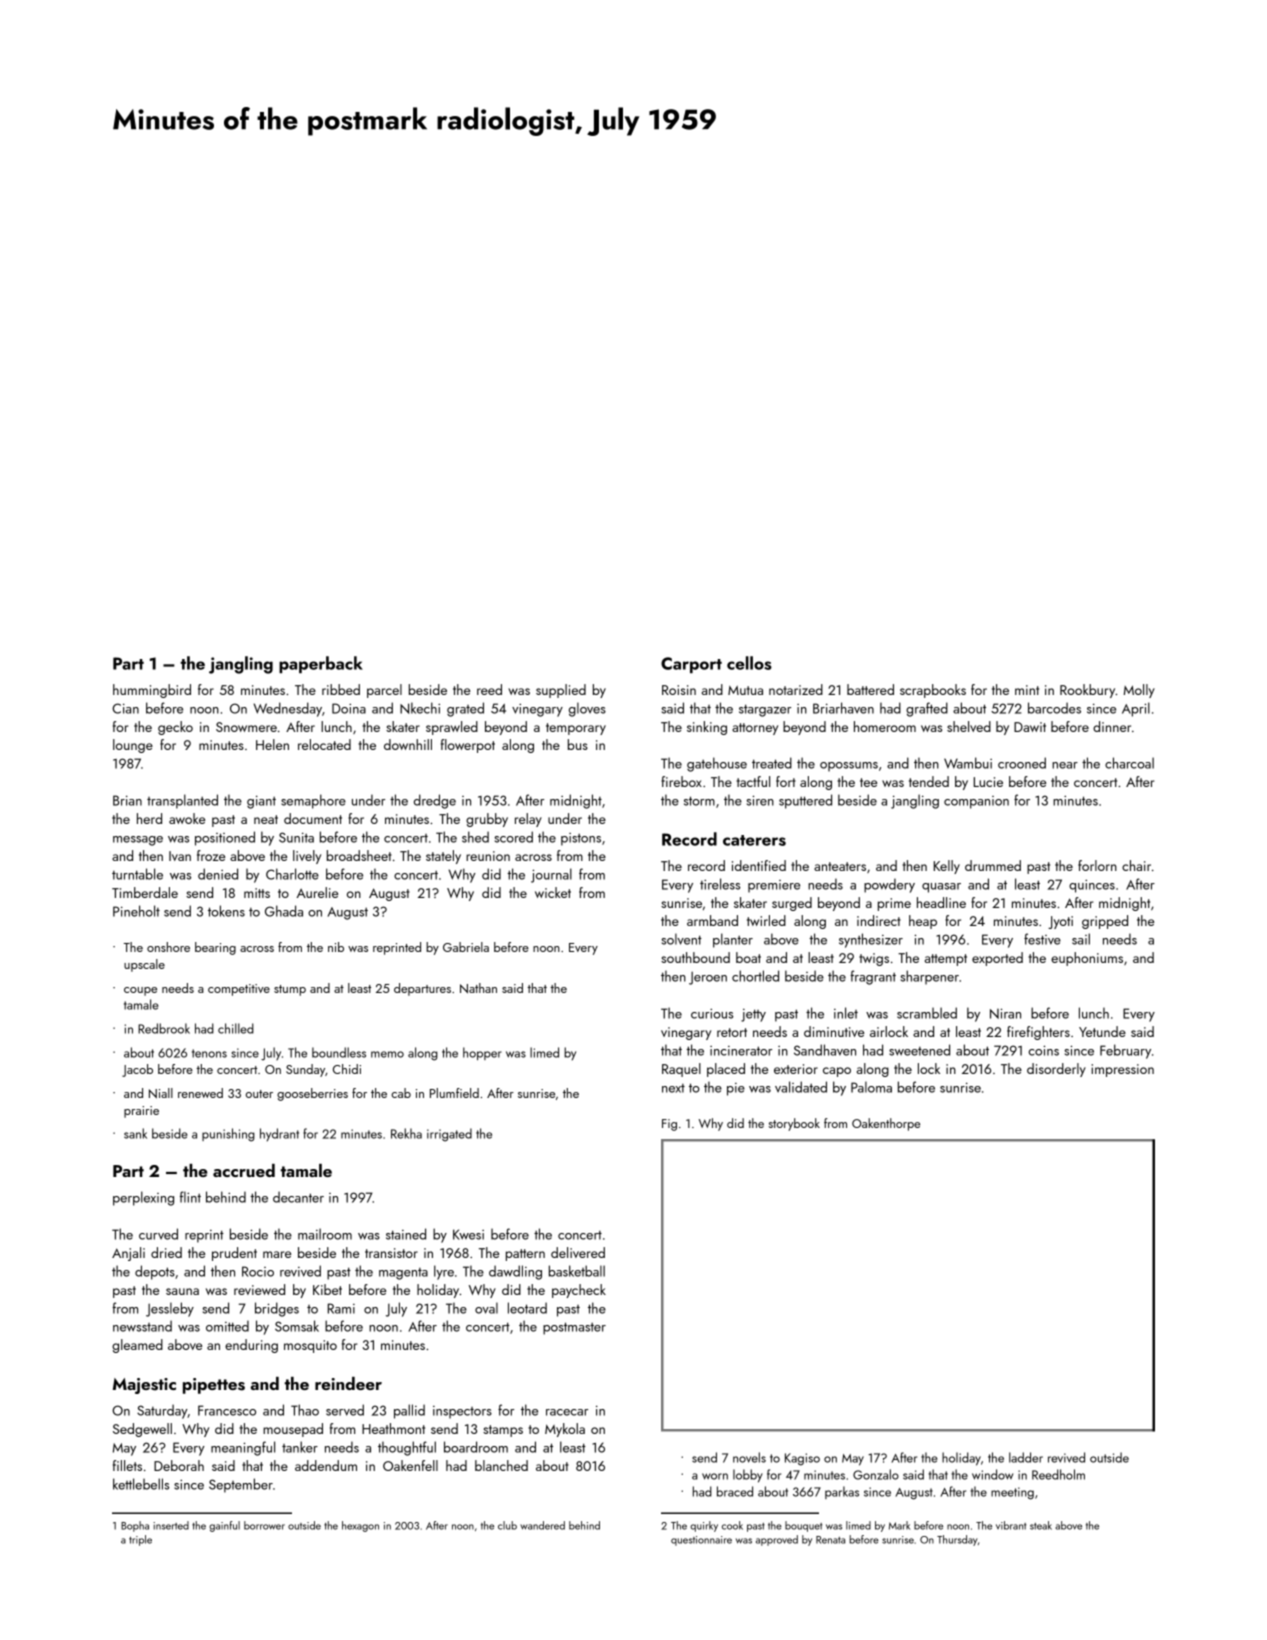  Describe the element at coordinates (298, 1197) in the page. I see `decanter` at that location.
